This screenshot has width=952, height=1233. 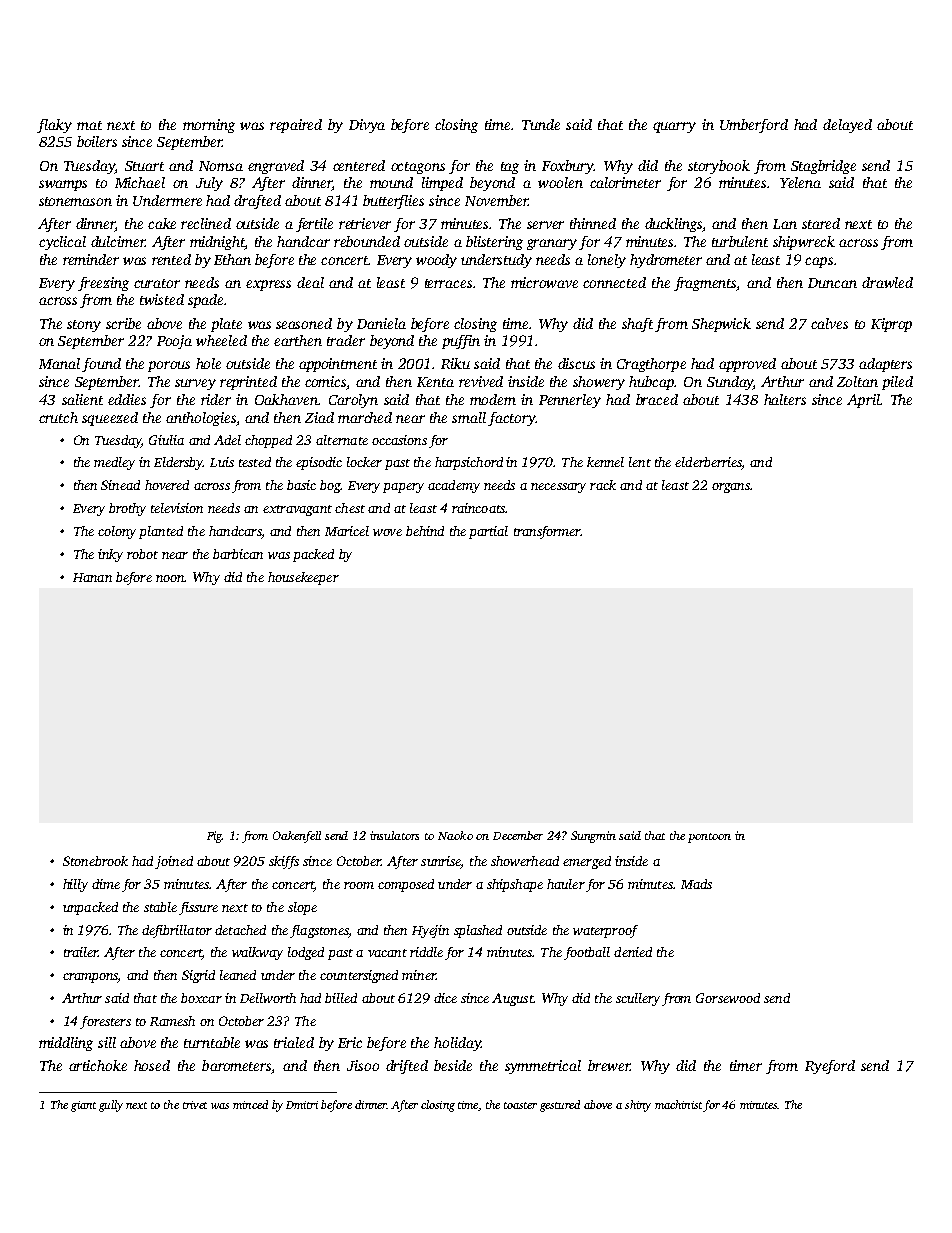 I want to click on foresters, so click(x=105, y=1022).
